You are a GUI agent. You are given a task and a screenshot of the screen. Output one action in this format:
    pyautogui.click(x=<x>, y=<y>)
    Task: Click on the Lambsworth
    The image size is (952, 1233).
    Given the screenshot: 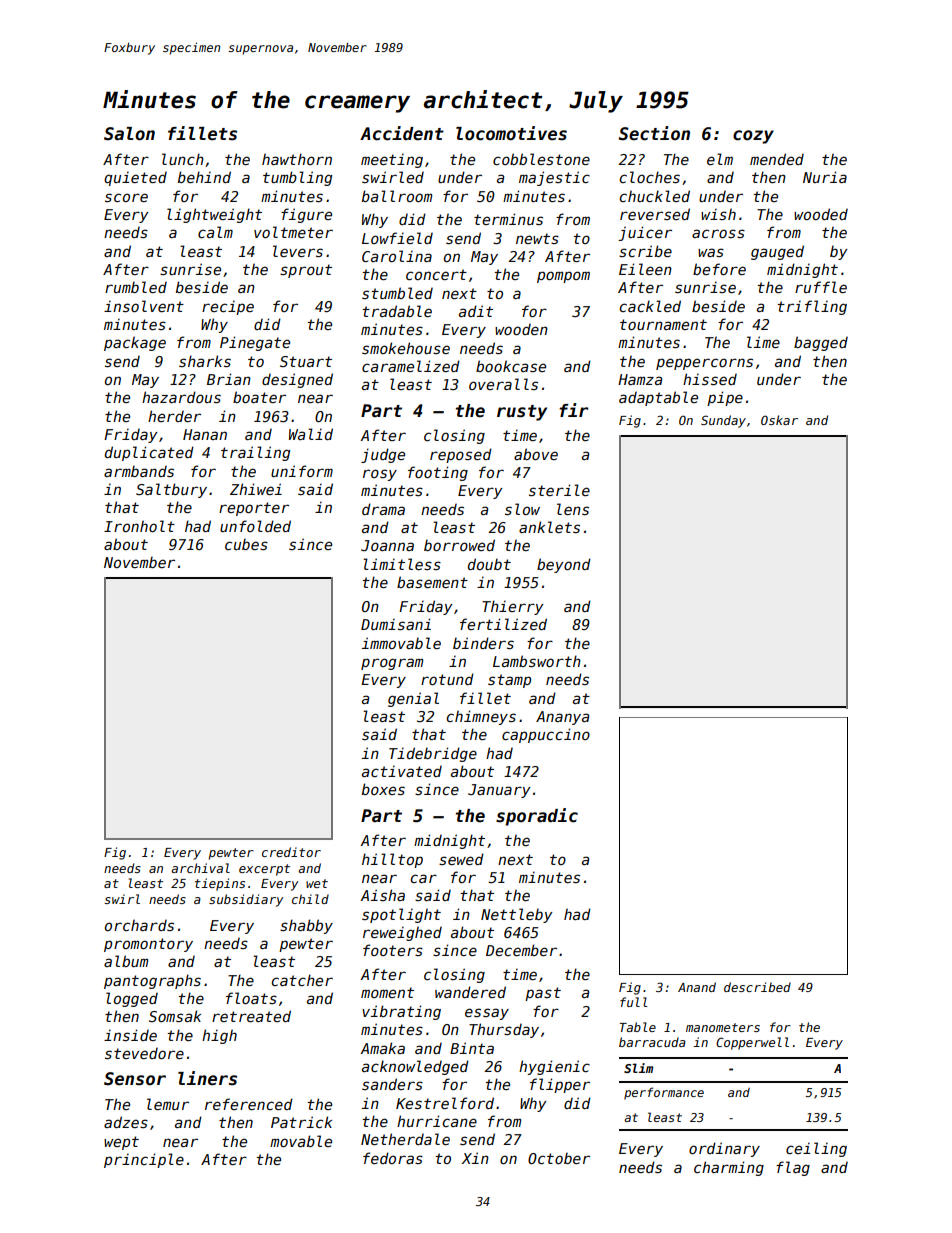 What is the action you would take?
    pyautogui.click(x=537, y=661)
